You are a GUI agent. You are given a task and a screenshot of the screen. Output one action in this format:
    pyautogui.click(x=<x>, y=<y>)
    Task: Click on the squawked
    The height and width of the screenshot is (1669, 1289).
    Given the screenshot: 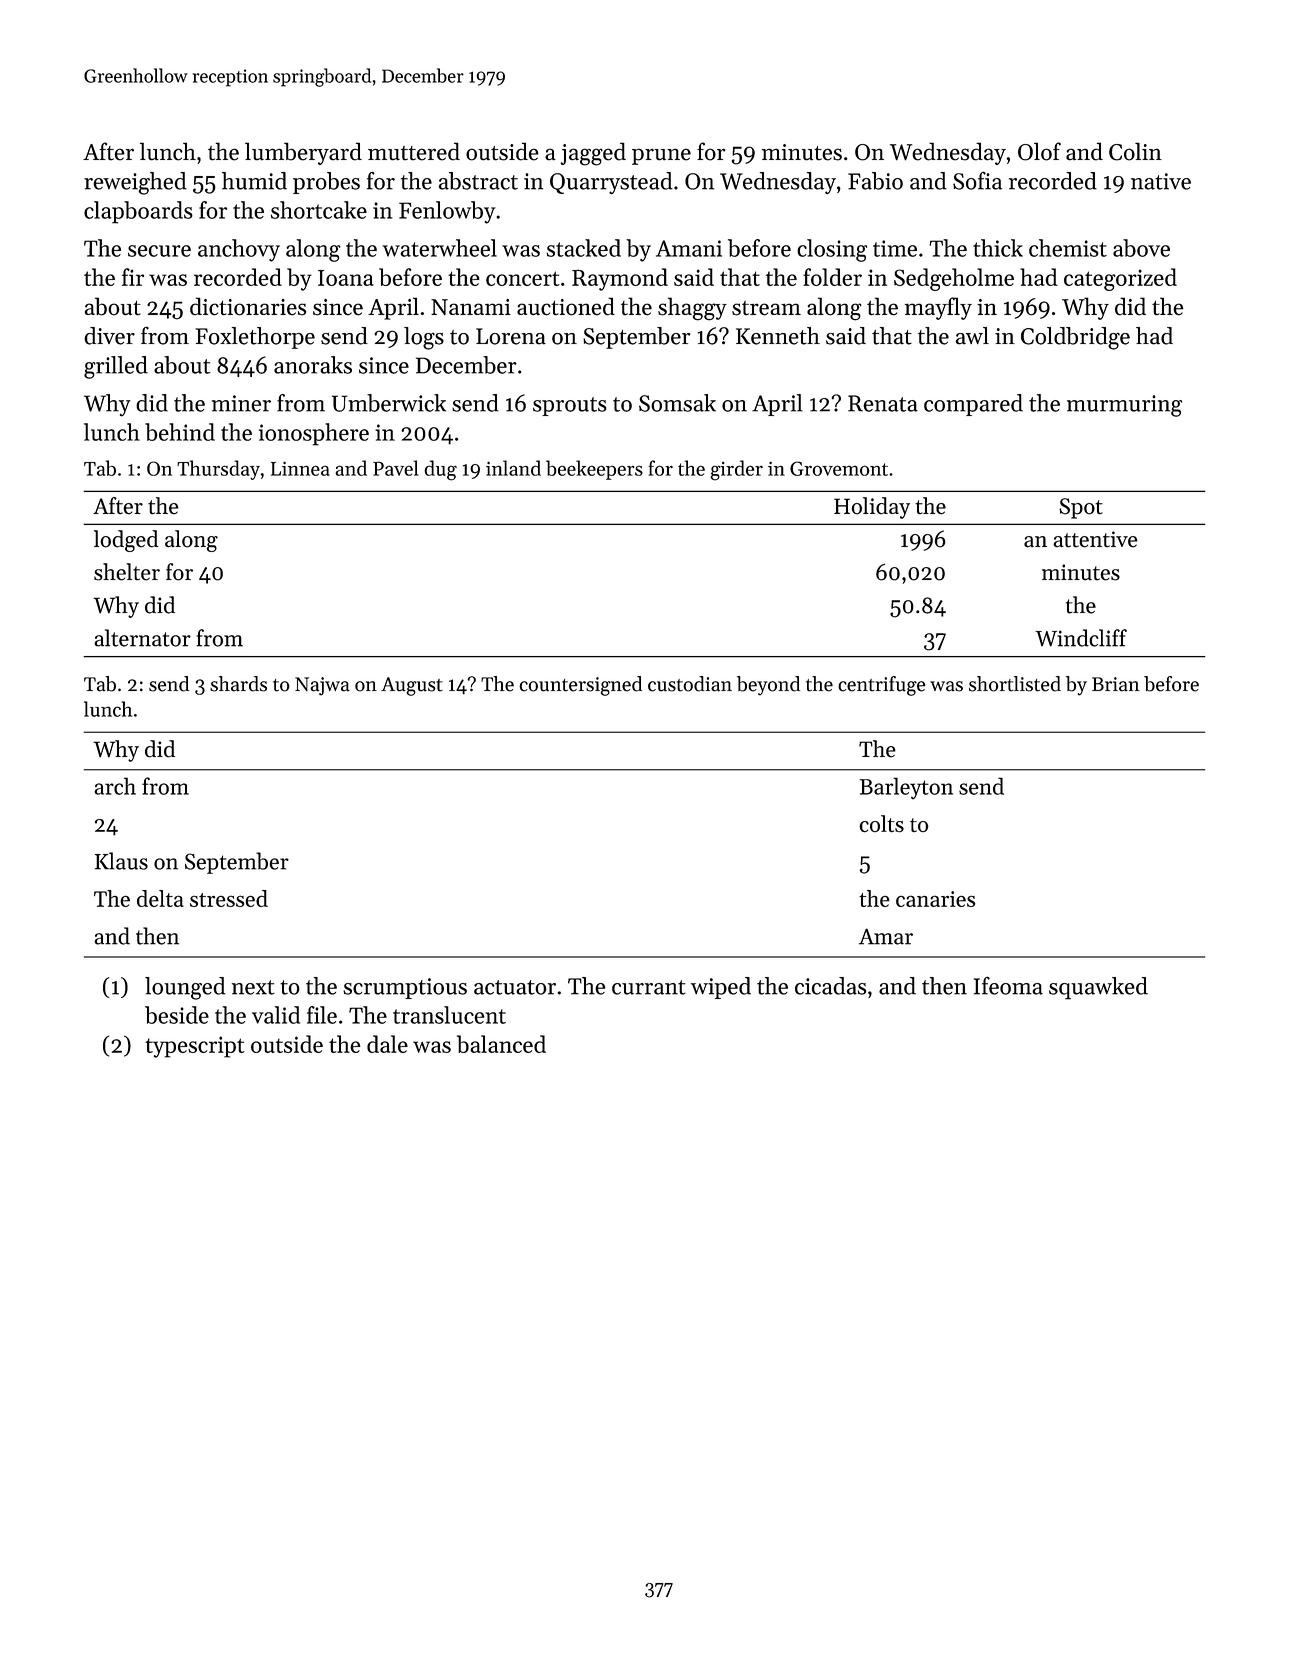 What is the action you would take?
    pyautogui.click(x=1098, y=988)
